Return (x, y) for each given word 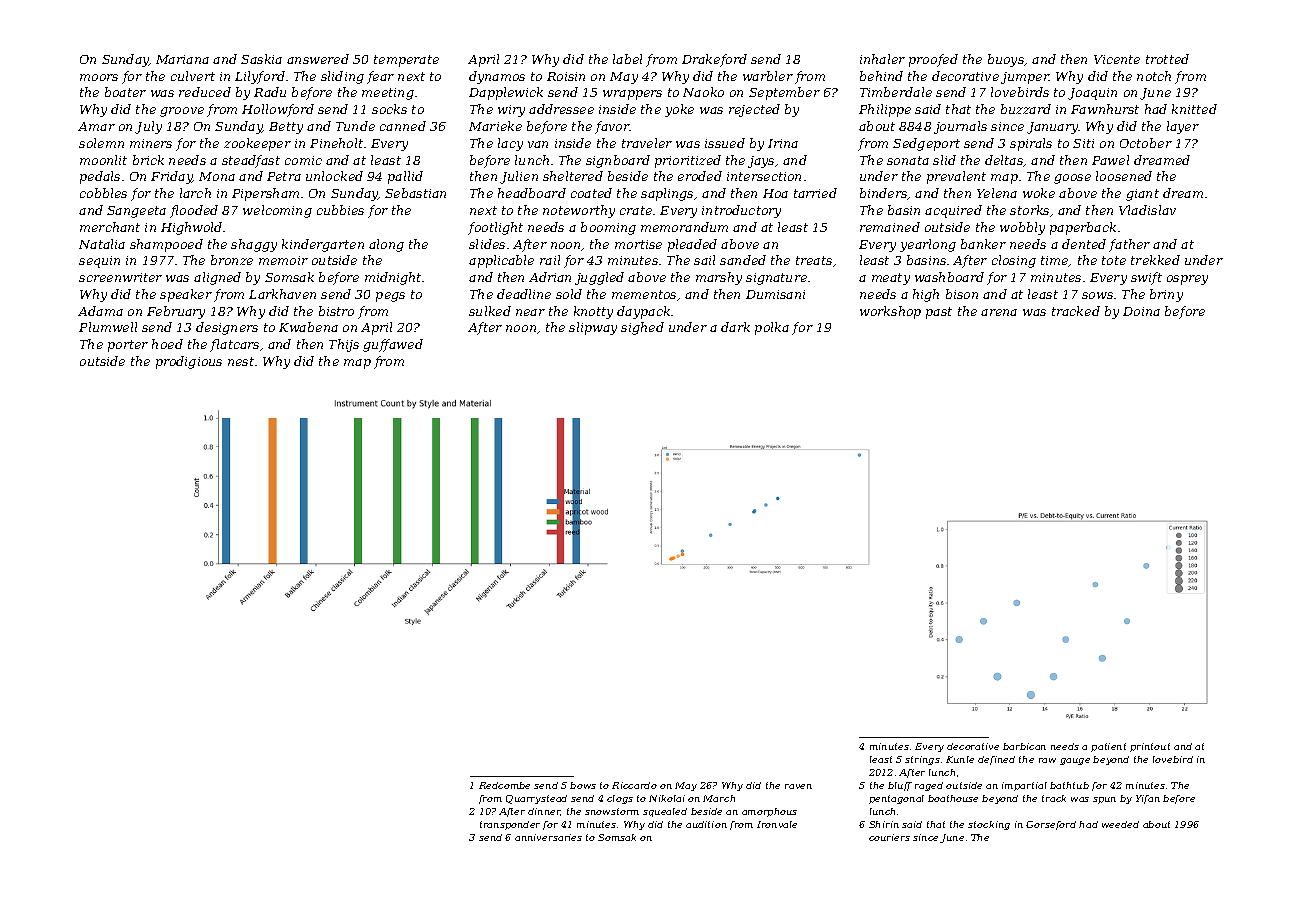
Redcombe (504, 785)
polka (772, 328)
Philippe (885, 110)
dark (735, 327)
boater (125, 92)
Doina (1141, 311)
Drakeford (714, 60)
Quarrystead (536, 799)
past (939, 313)
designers (227, 328)
